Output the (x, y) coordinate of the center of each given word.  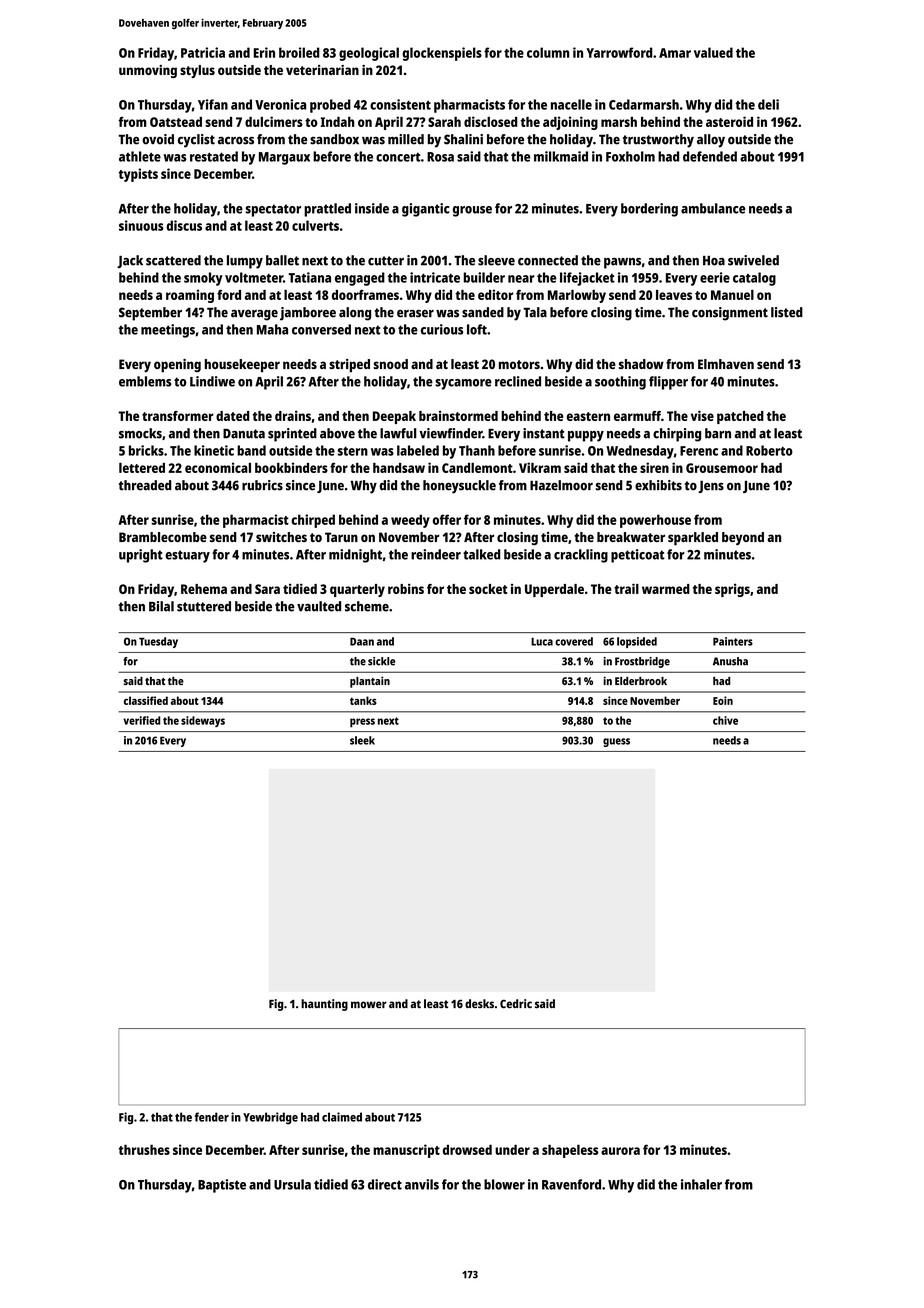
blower (504, 1184)
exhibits (658, 485)
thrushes (144, 1149)
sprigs (732, 590)
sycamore (463, 384)
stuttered (204, 606)
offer (447, 519)
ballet (282, 260)
